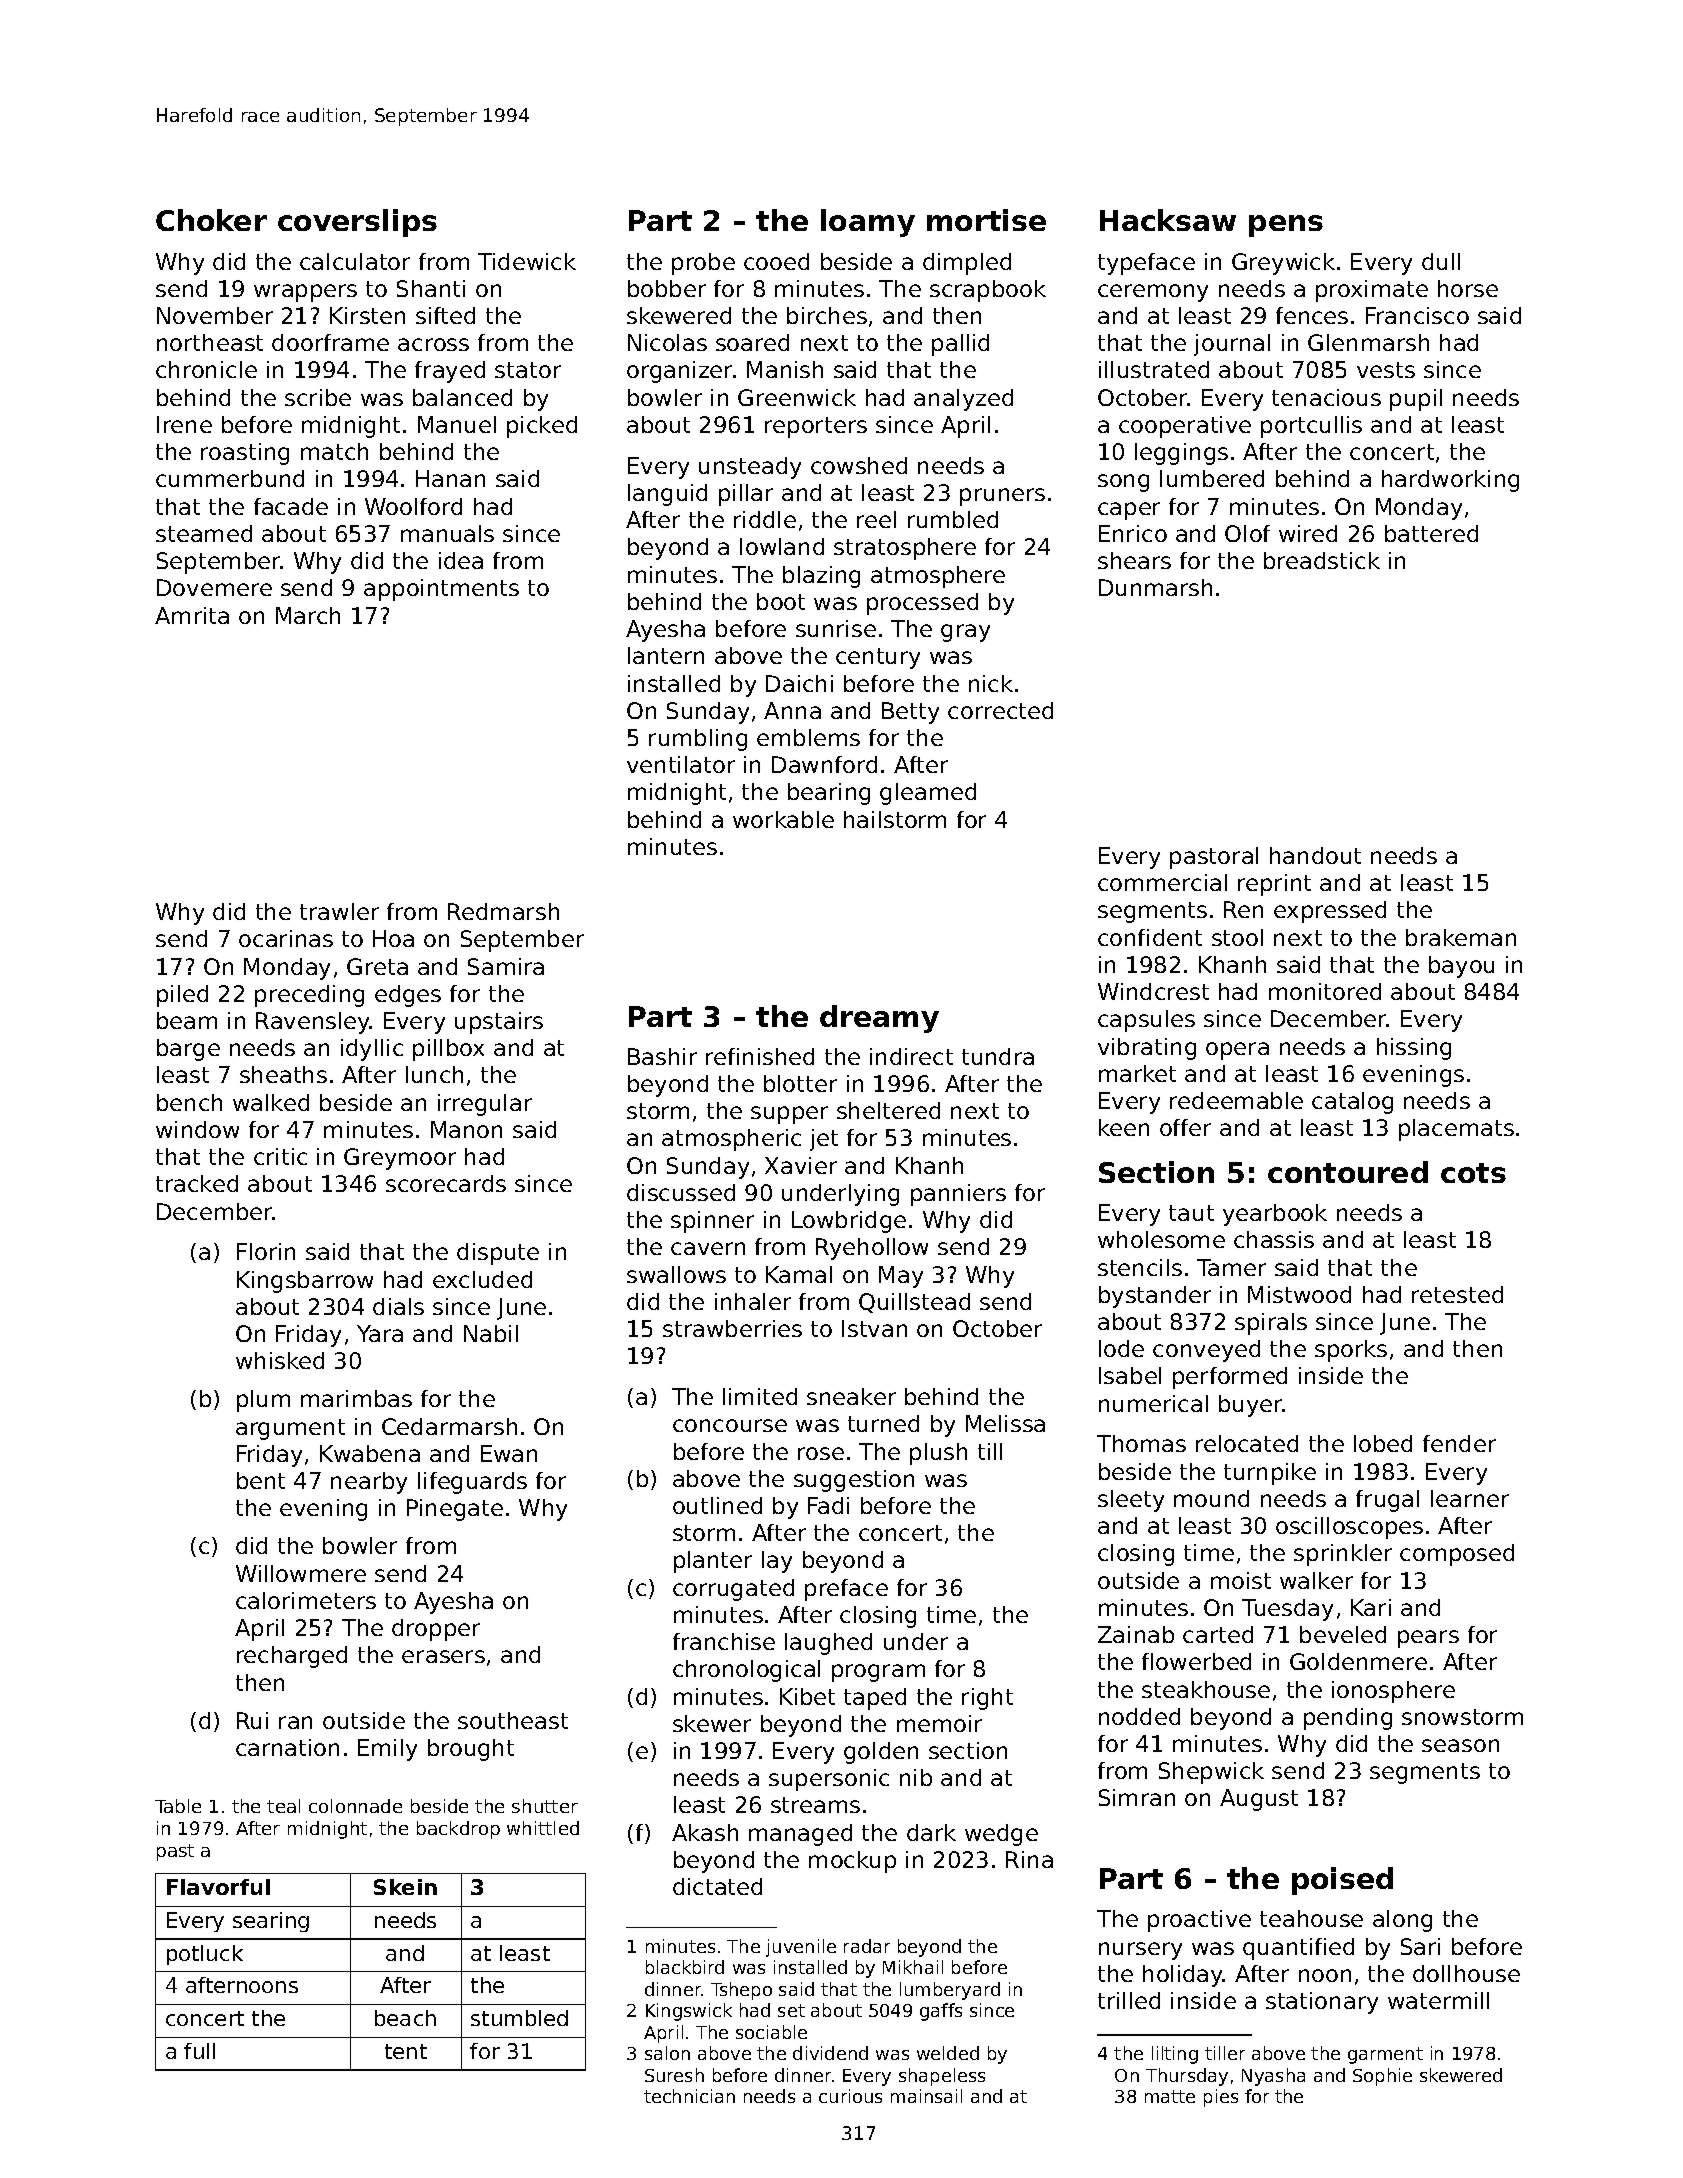 Image resolution: width=1683 pixels, height=2178 pixels. What do you see at coordinates (252, 1720) in the screenshot?
I see `Rui` at bounding box center [252, 1720].
